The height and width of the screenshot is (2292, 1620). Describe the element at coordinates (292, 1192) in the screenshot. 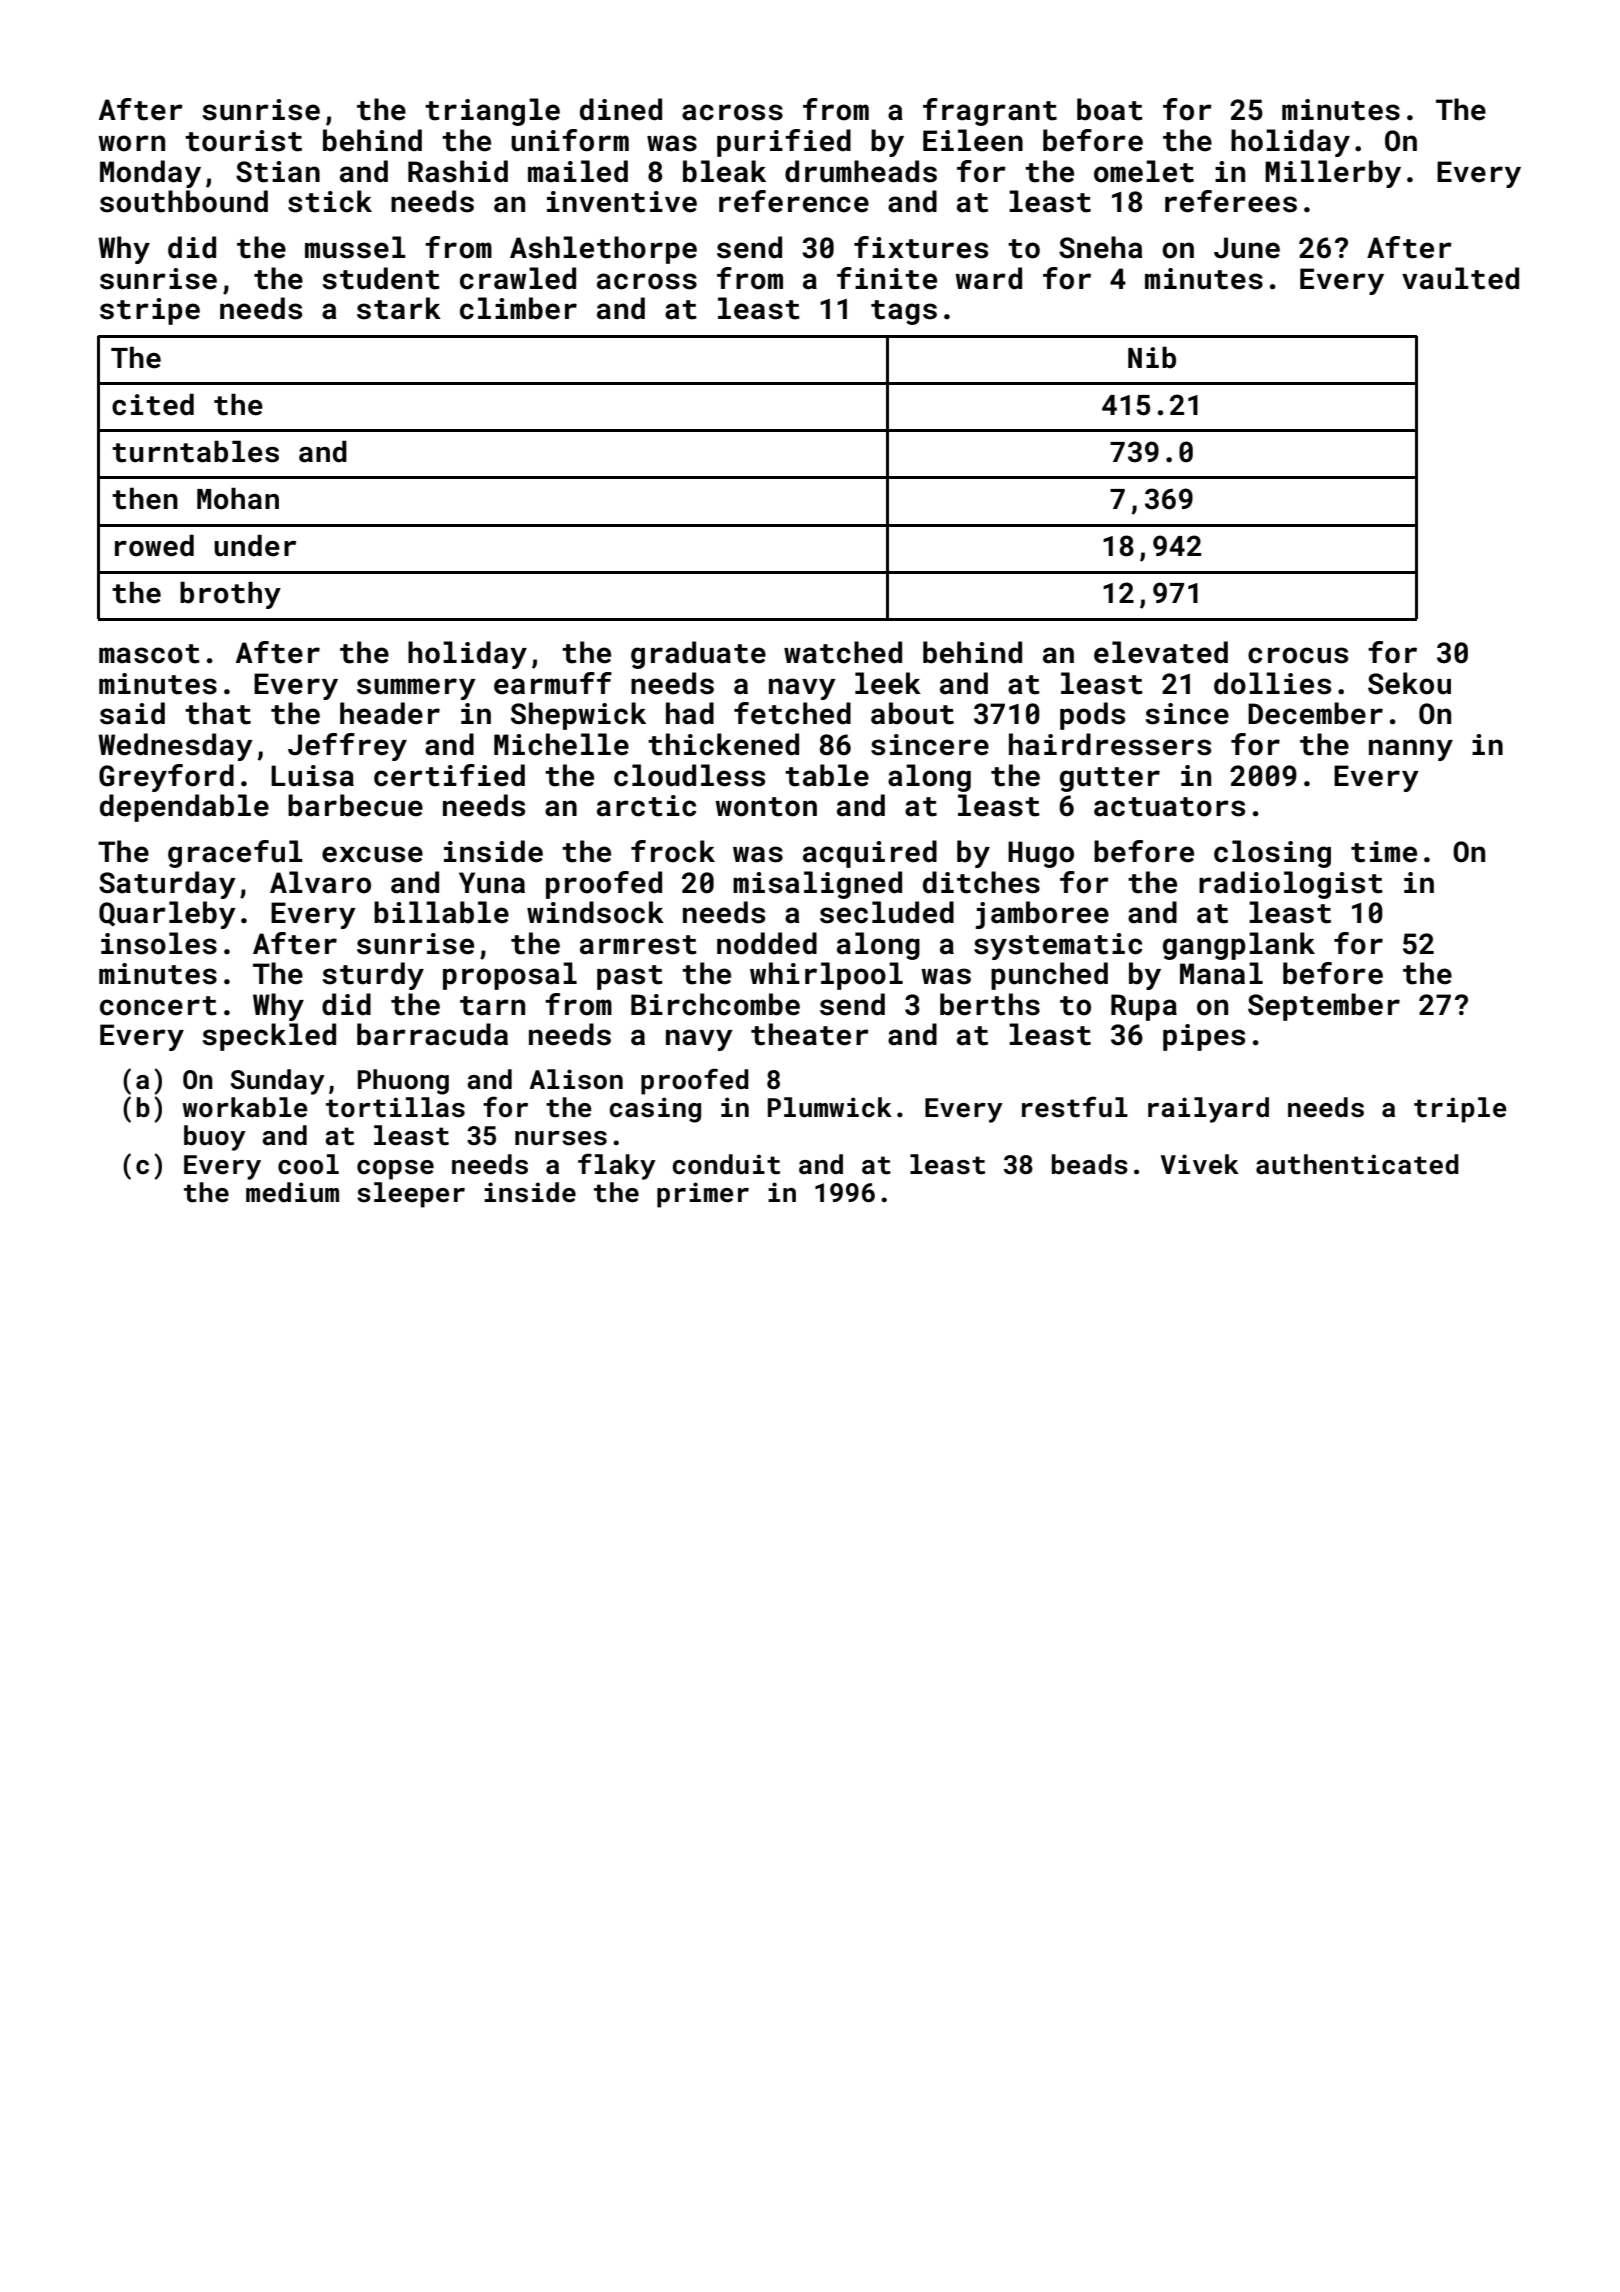

I see `medium` at that location.
